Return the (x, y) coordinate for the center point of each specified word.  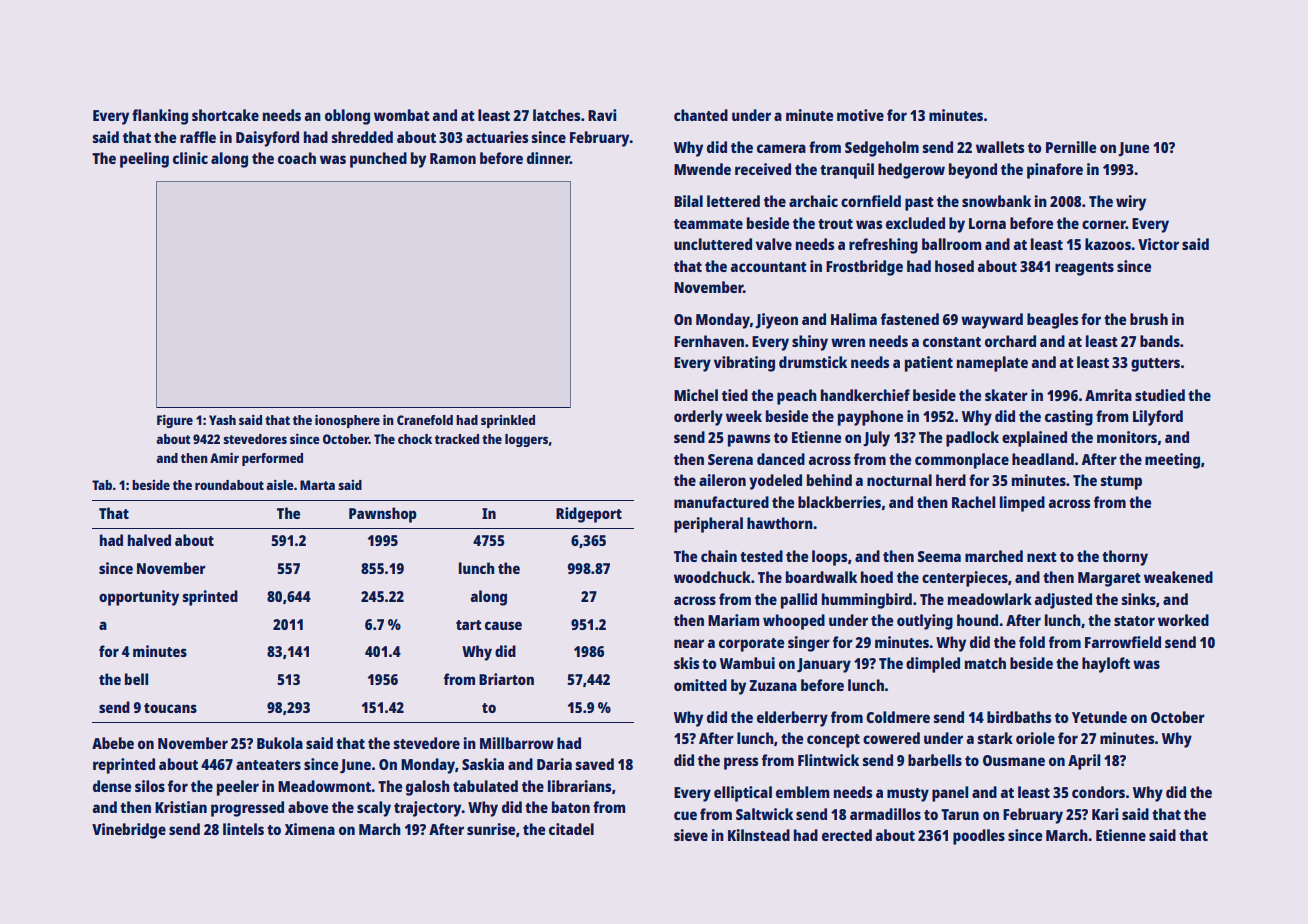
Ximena (310, 829)
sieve (691, 835)
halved (149, 540)
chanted (701, 115)
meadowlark (990, 599)
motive (860, 115)
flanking (160, 117)
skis (687, 663)
